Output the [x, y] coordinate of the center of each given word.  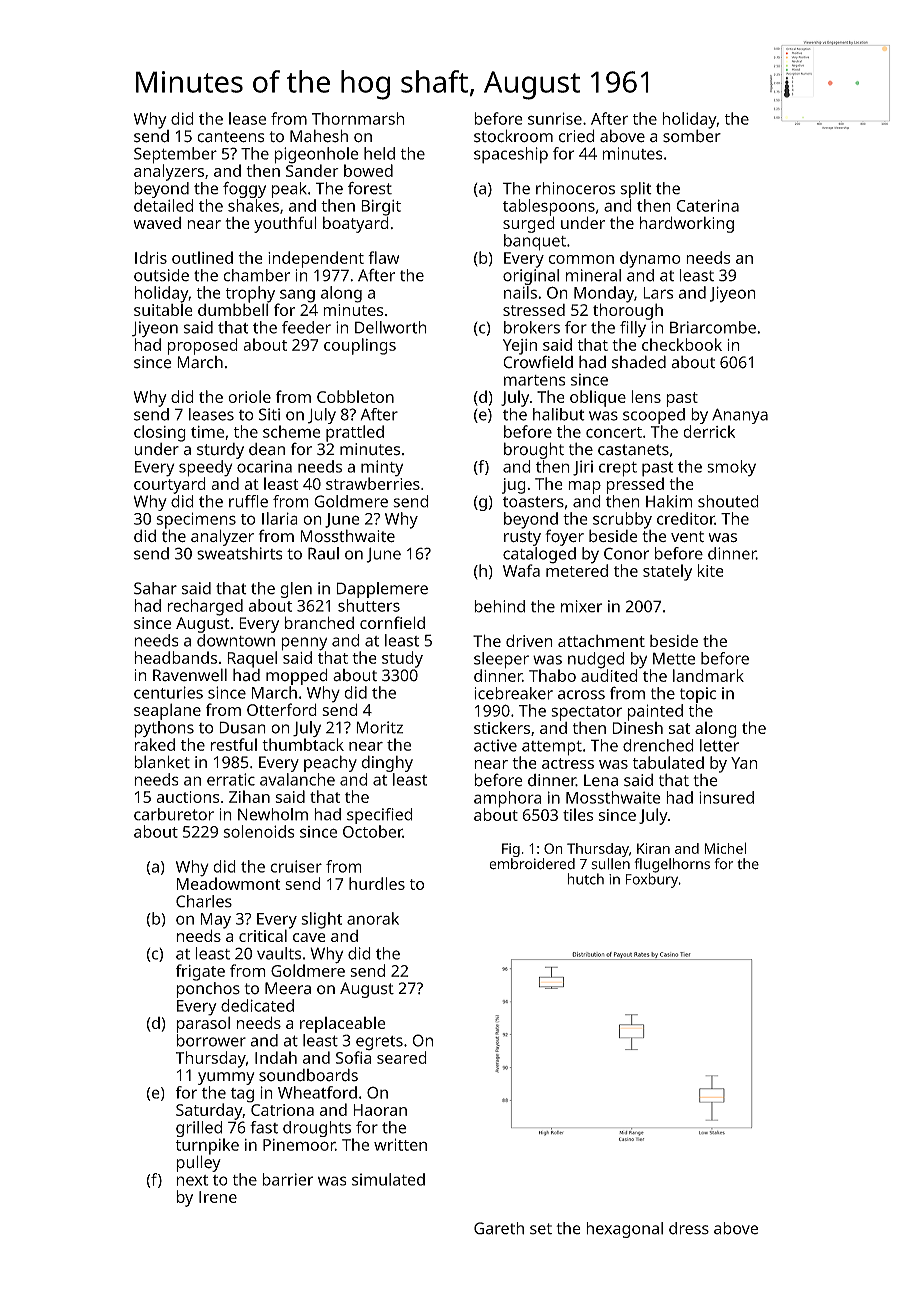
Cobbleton [355, 396]
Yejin [520, 347]
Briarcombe [713, 327]
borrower [211, 1040]
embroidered [532, 864]
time [207, 432]
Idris [151, 257]
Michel [725, 848]
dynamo [650, 259]
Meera [288, 988]
